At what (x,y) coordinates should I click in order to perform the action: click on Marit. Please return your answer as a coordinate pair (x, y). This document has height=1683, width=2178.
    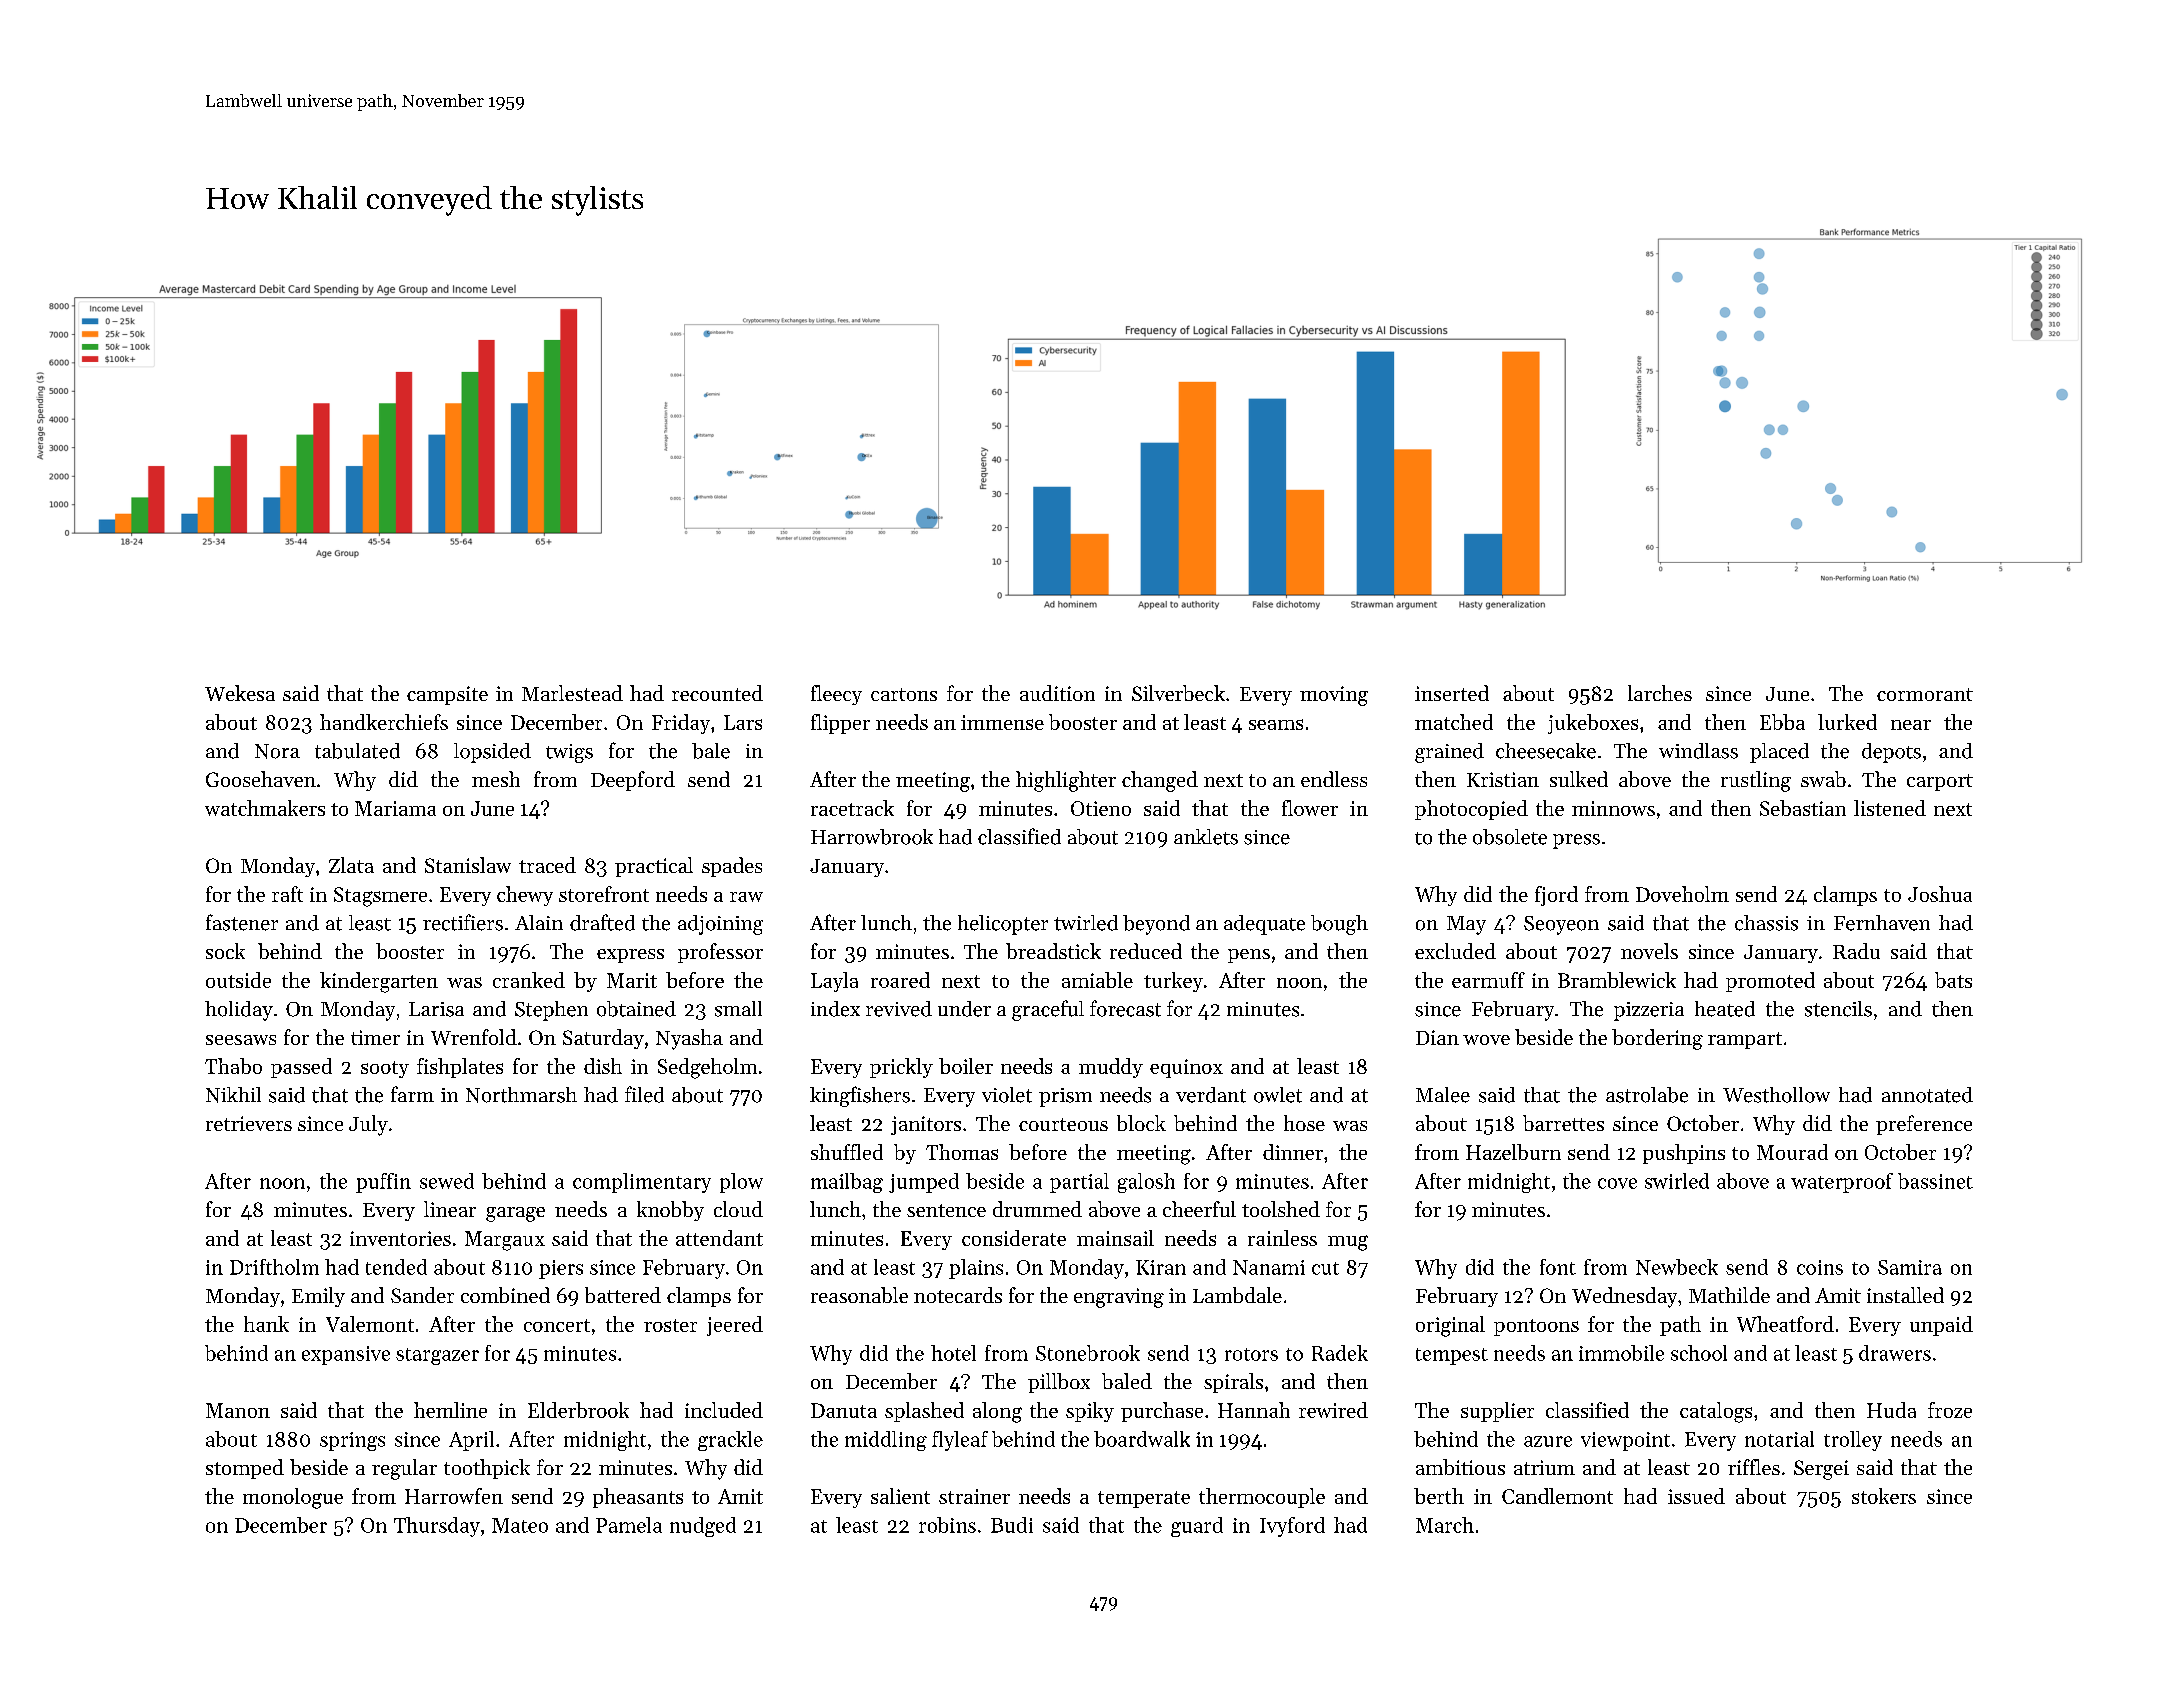
    Looking at the image, I should click on (632, 980).
